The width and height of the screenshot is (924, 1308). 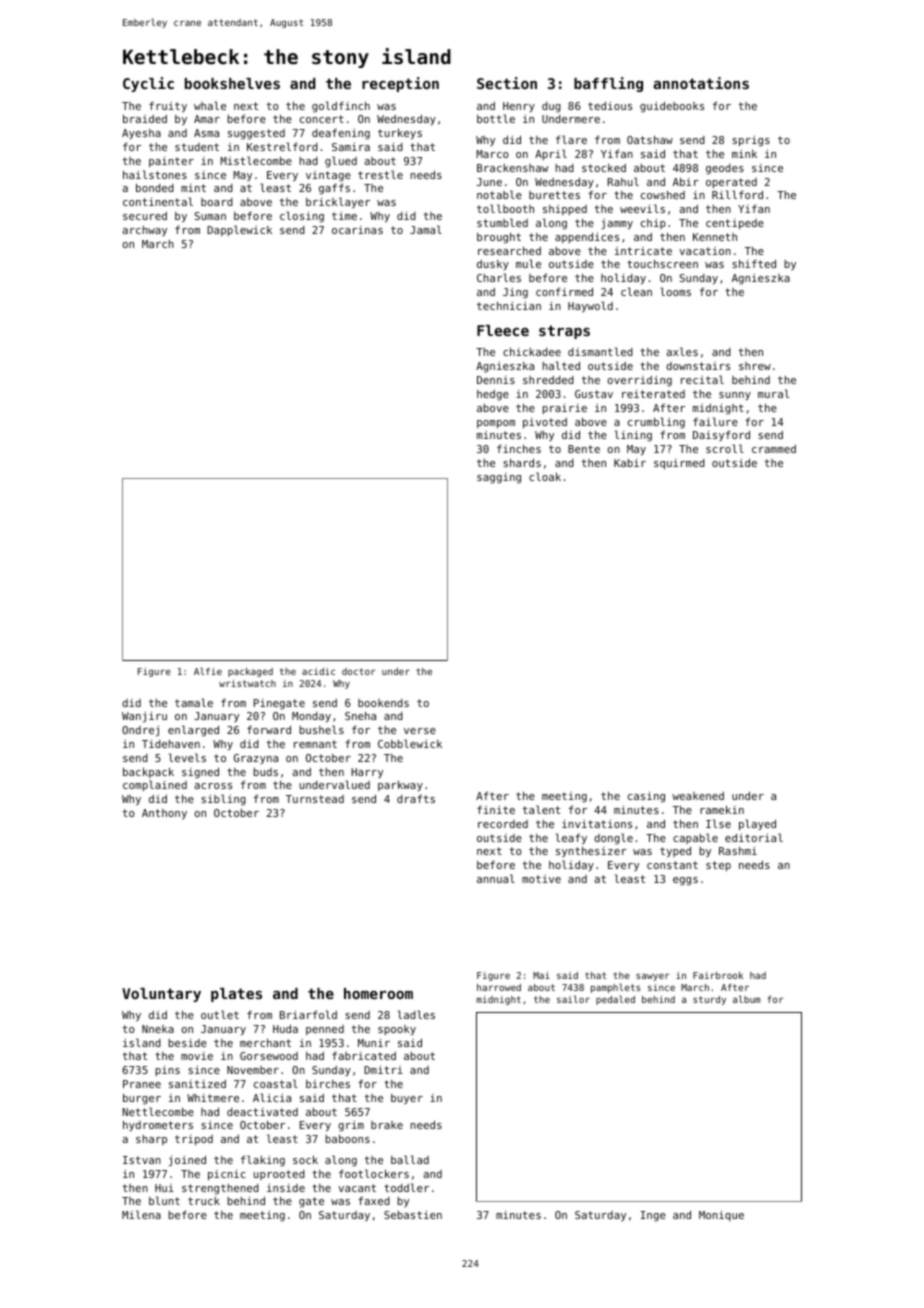 What do you see at coordinates (722, 809) in the screenshot?
I see `ramekin` at bounding box center [722, 809].
